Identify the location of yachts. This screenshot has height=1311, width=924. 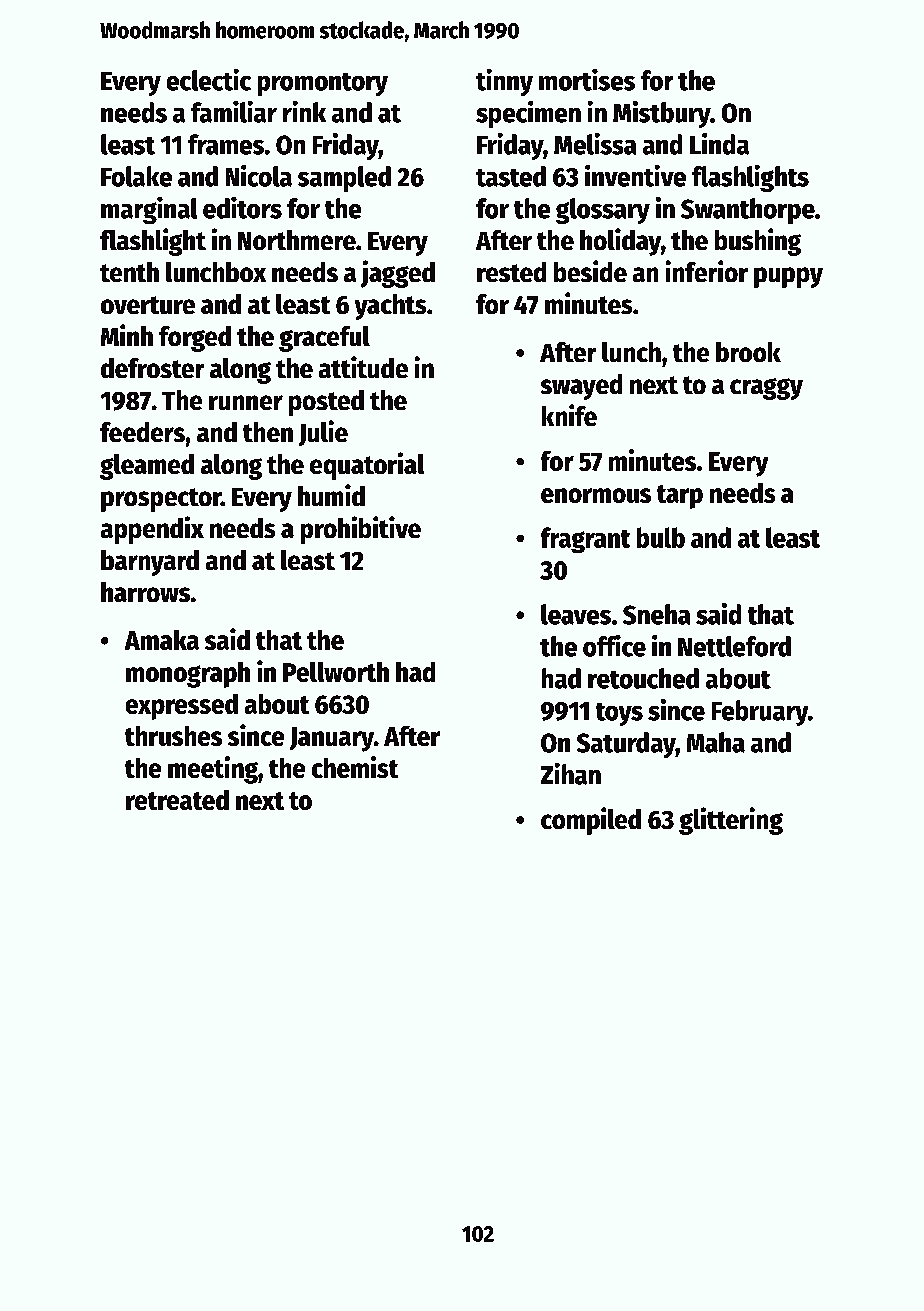
(390, 307).
